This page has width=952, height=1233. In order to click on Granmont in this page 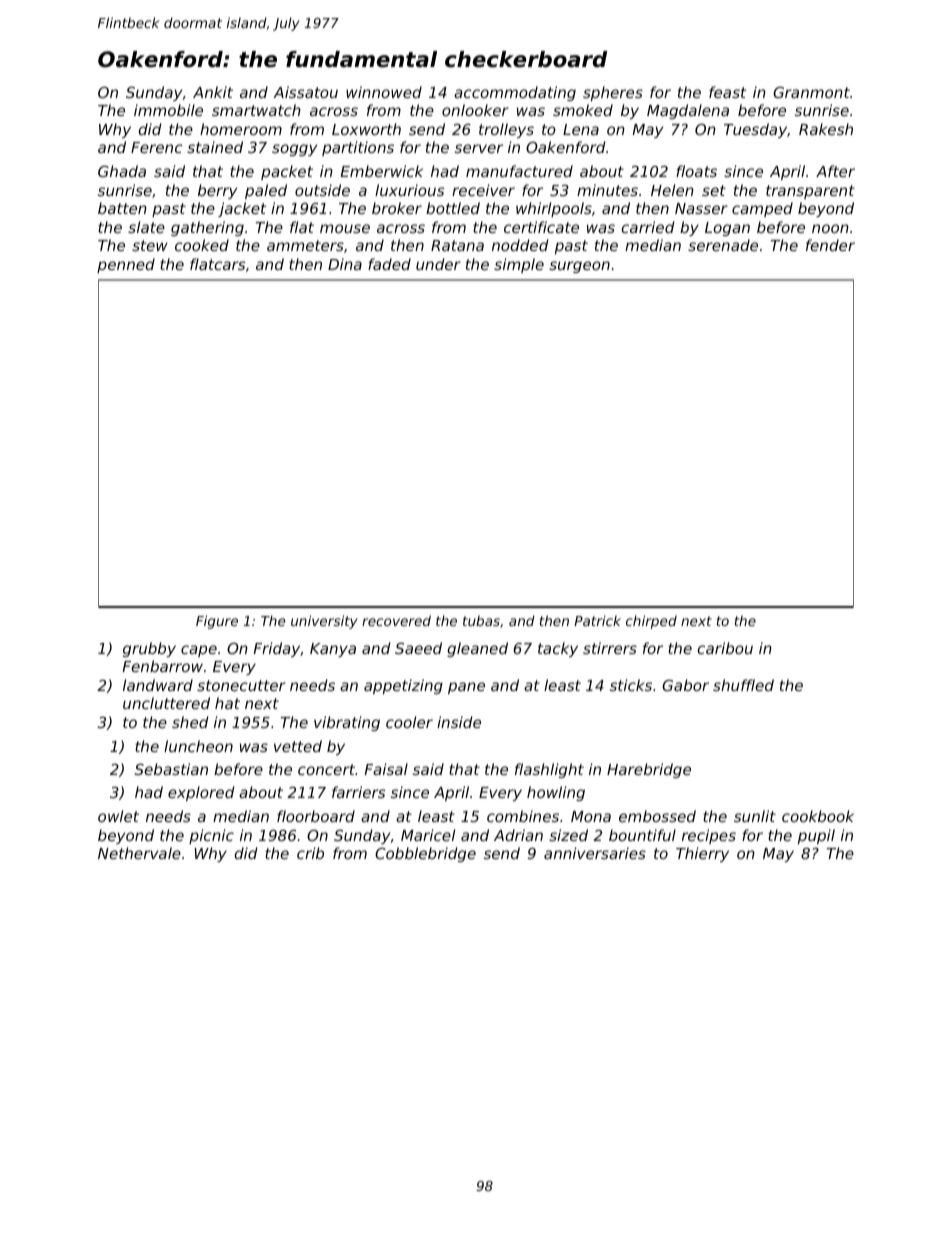, I will do `click(811, 92)`.
